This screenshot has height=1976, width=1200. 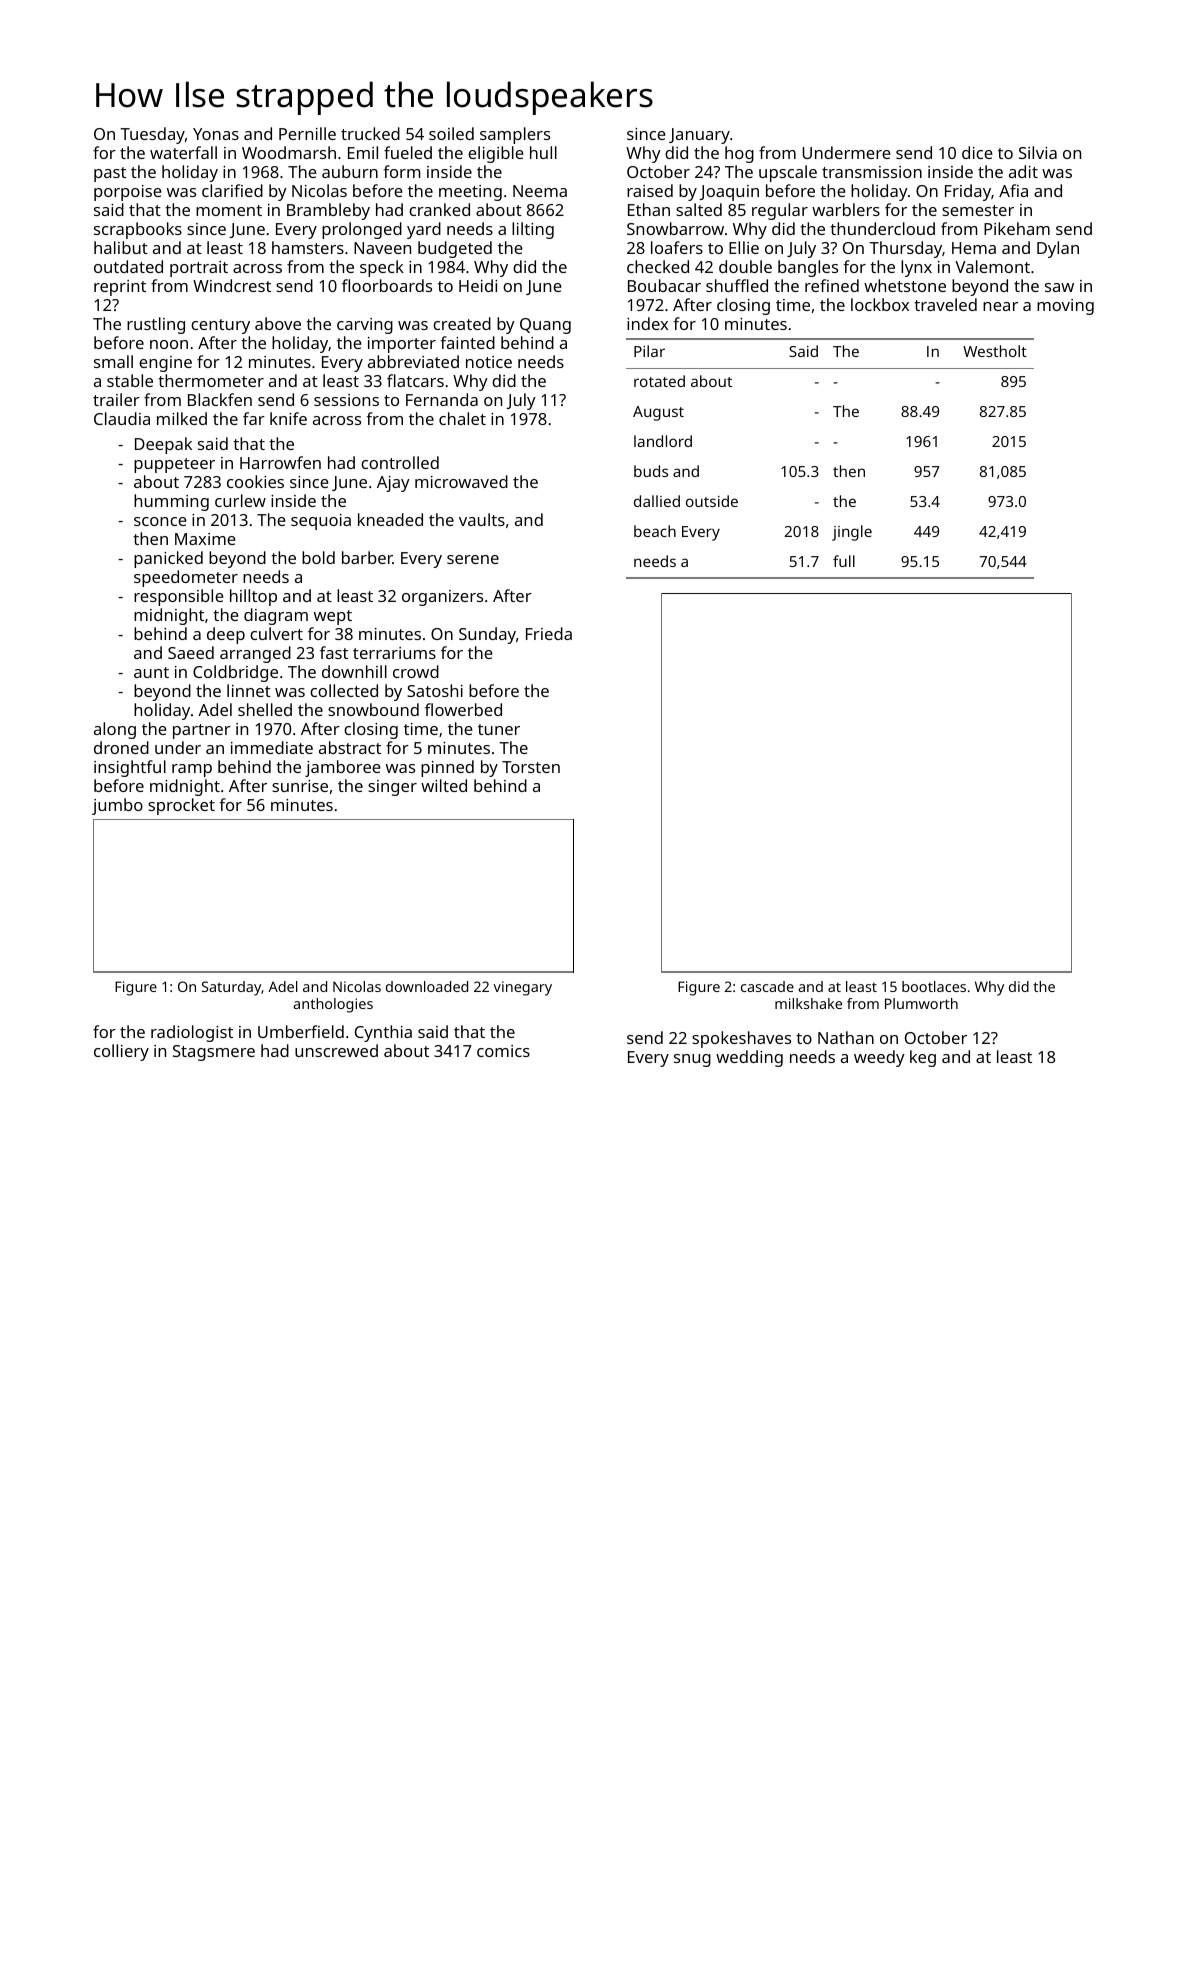 I want to click on bootlaces, so click(x=934, y=986).
